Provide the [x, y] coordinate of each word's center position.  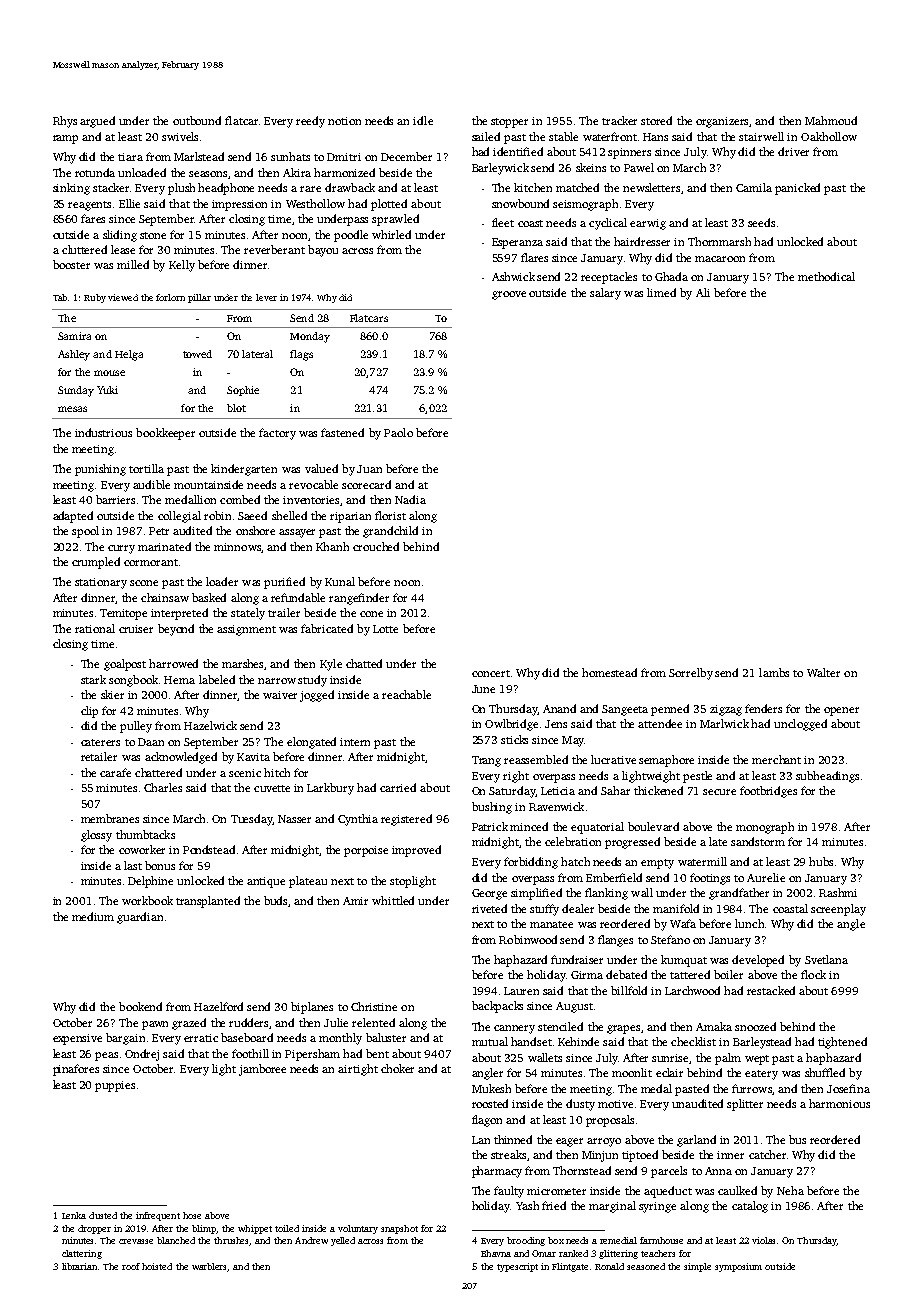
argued [97, 122]
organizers [723, 122]
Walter [823, 672]
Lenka [74, 1215]
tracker [619, 120]
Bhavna [496, 1253]
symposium [738, 1267]
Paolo [398, 432]
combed [240, 499]
